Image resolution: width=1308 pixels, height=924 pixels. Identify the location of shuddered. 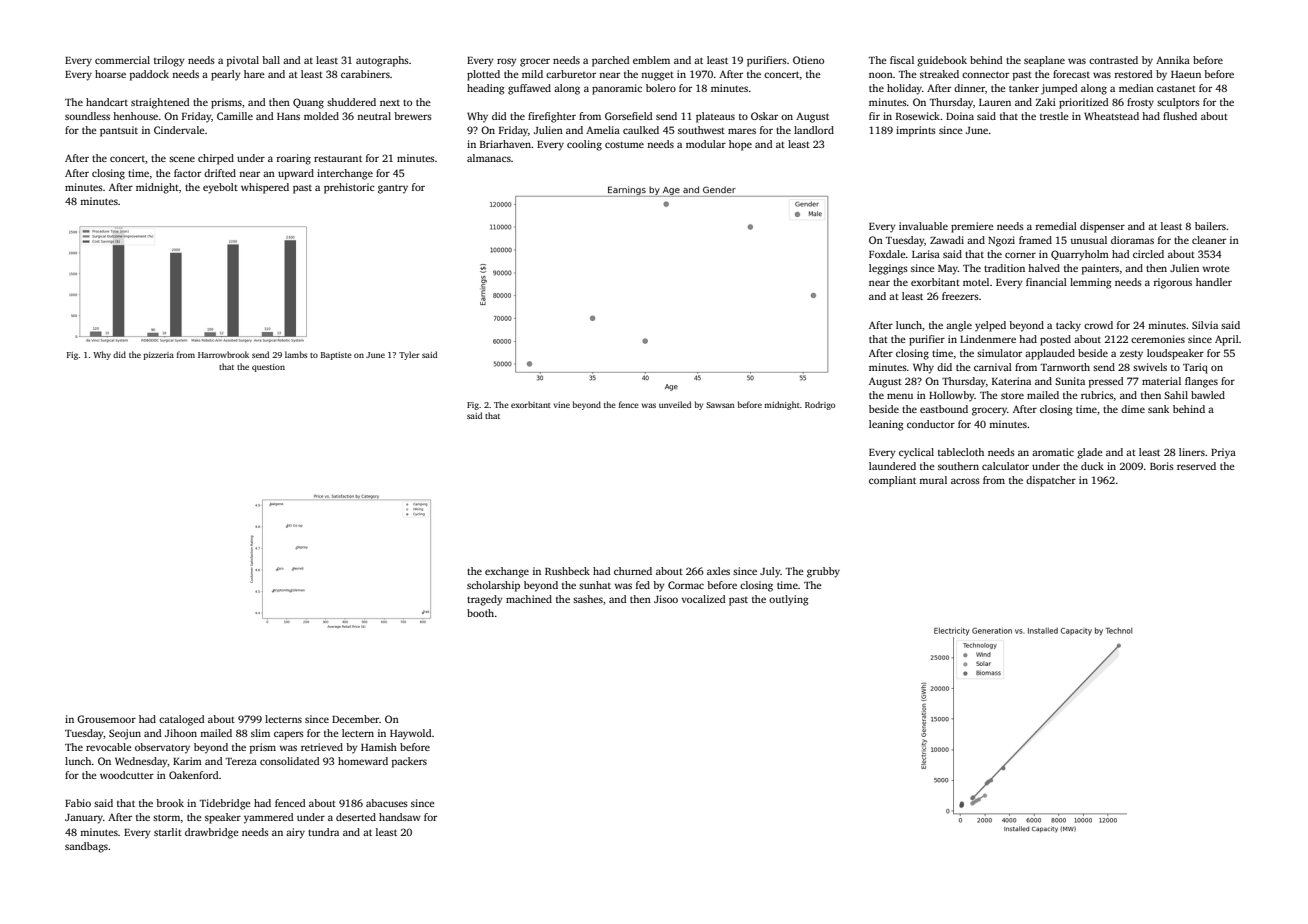
(351, 102).
